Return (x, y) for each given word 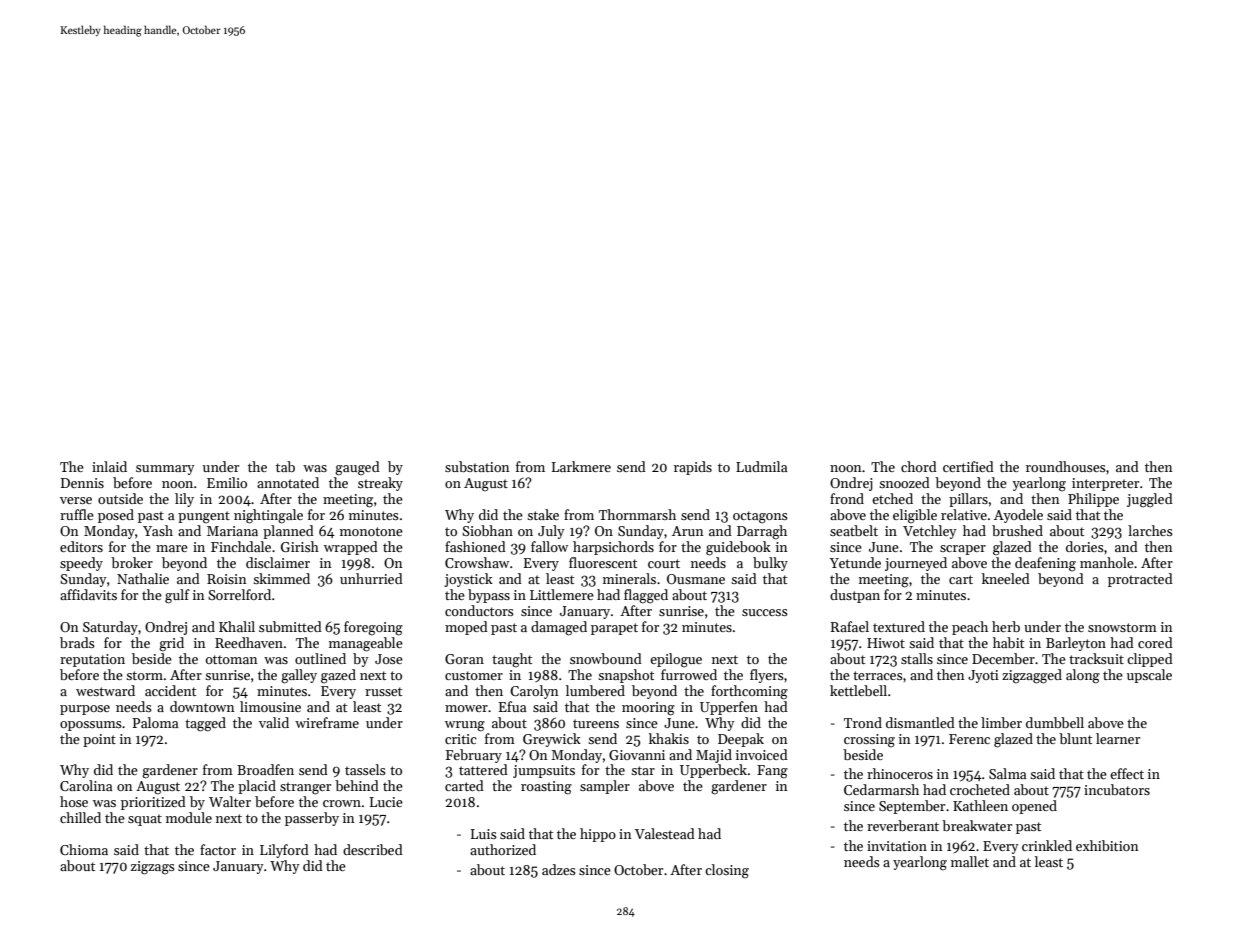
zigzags (153, 868)
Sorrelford (239, 594)
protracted (1140, 580)
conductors (479, 610)
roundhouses (1066, 466)
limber (1001, 722)
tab (285, 466)
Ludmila (761, 466)
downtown (202, 706)
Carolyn (534, 692)
